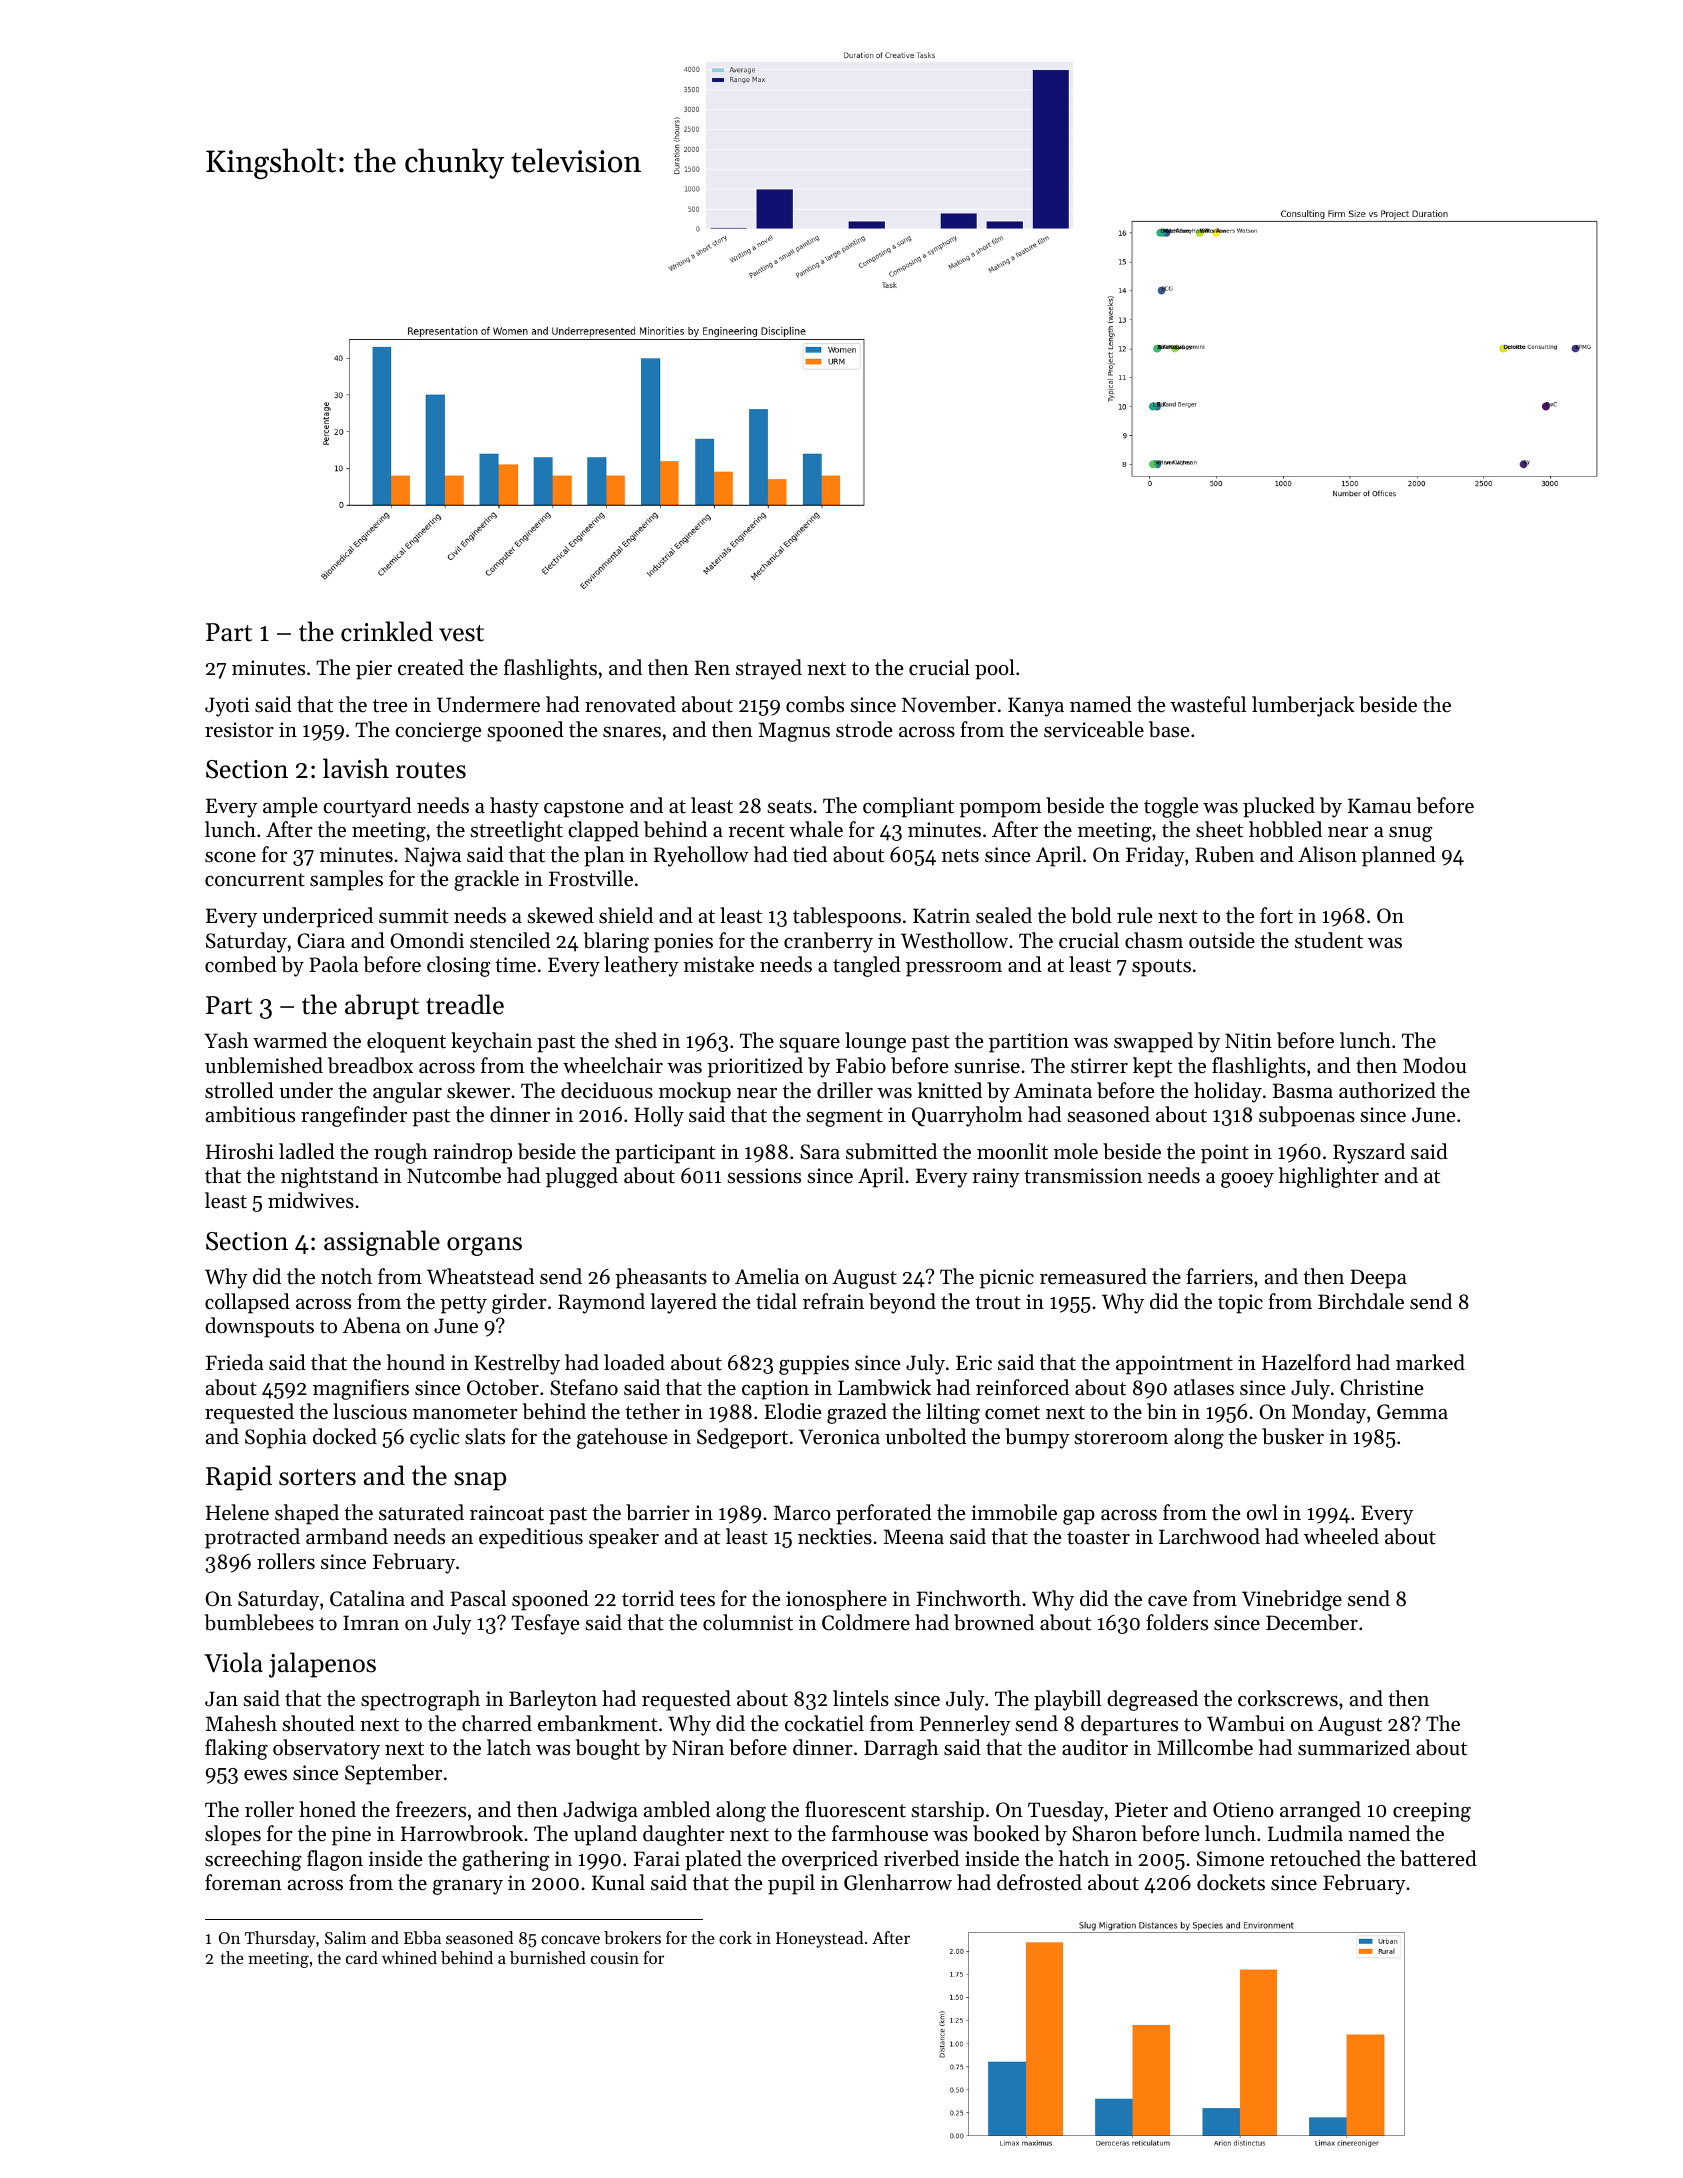  I want to click on Lambwick, so click(884, 1387).
